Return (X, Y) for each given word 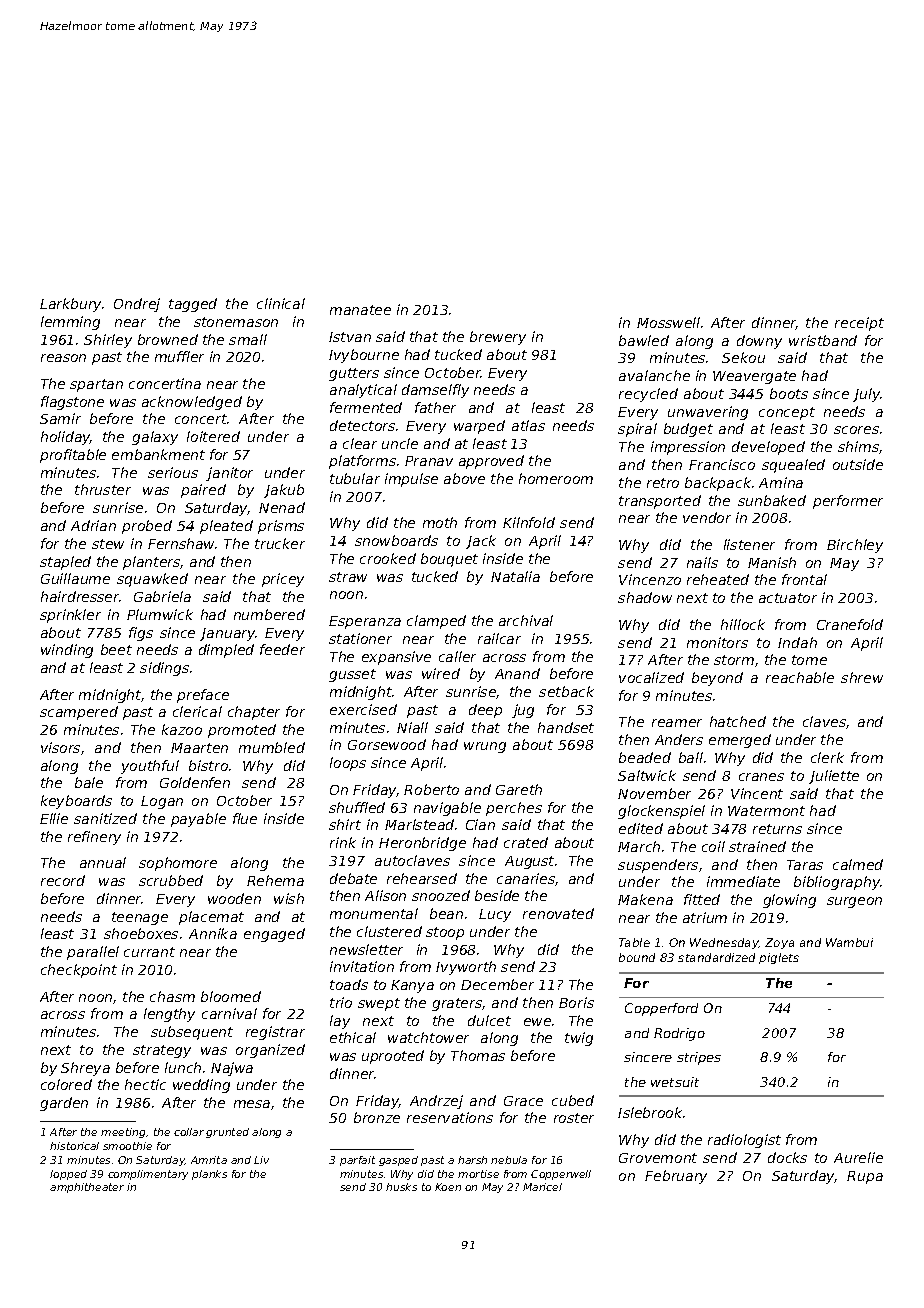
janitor (229, 474)
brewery (498, 338)
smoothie (127, 1146)
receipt (859, 324)
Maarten (199, 748)
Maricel (542, 1187)
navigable (447, 809)
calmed (858, 864)
